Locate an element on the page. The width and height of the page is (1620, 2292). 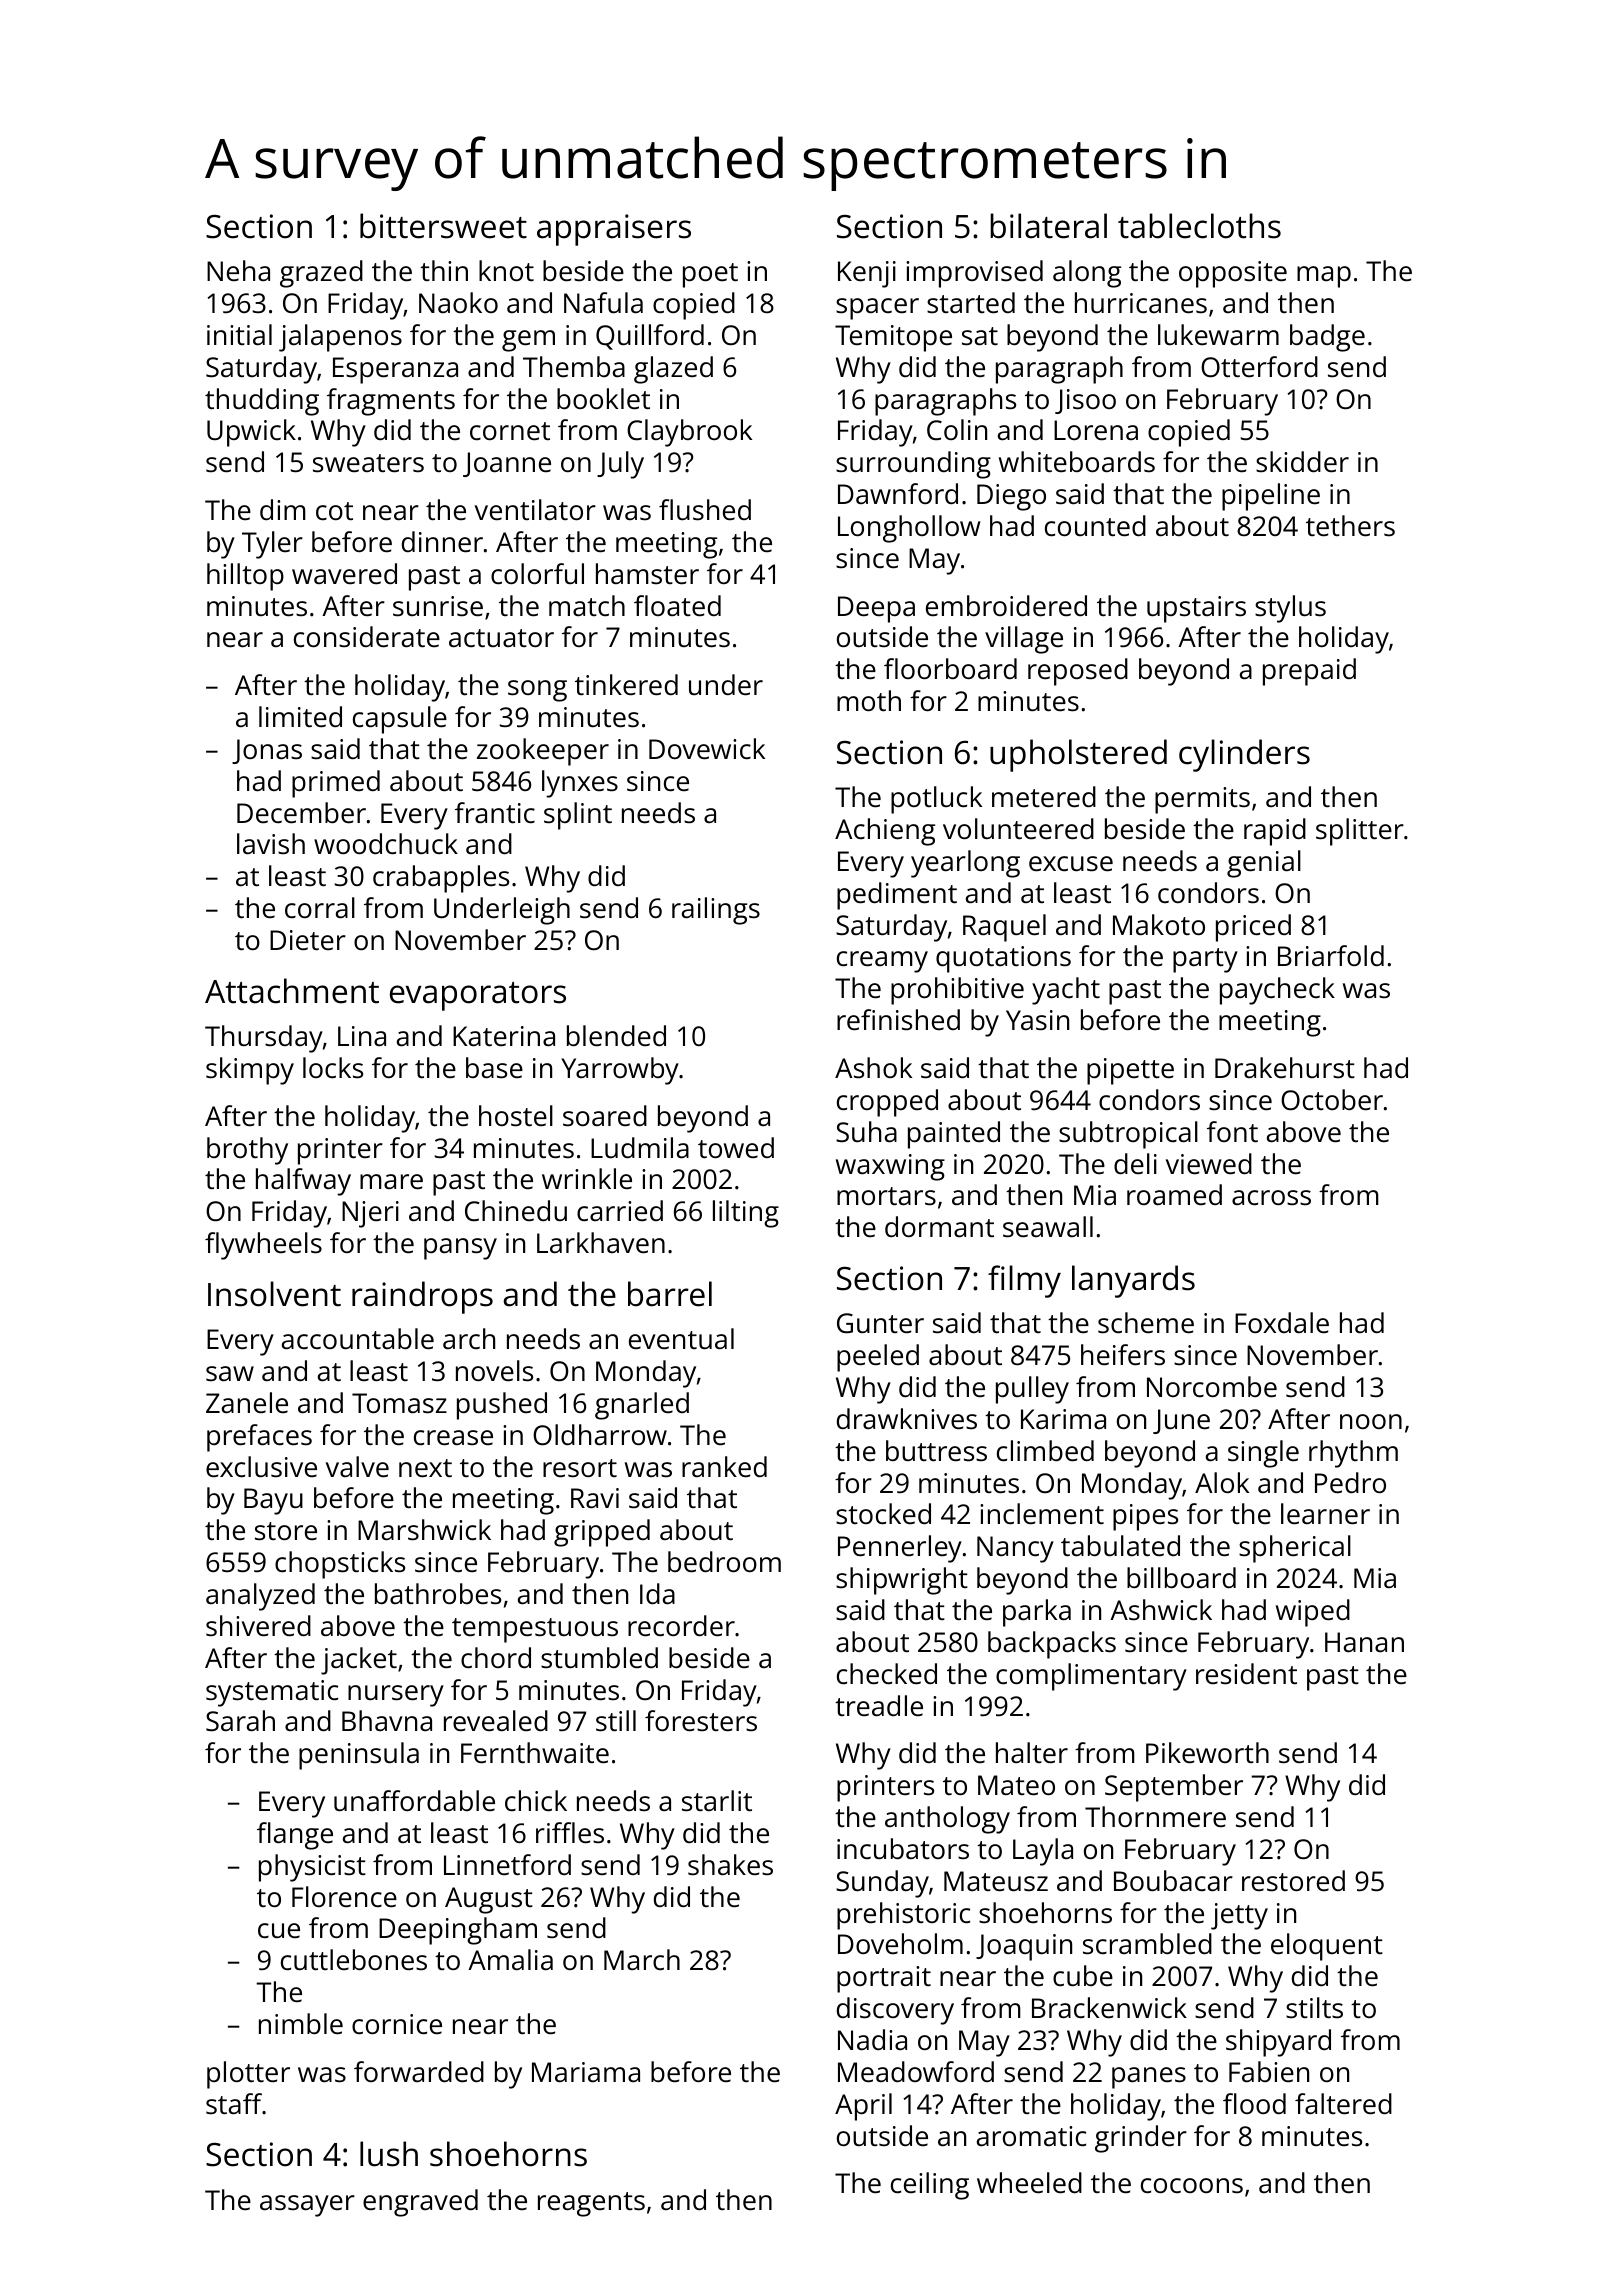
scrambled is located at coordinates (1147, 1944).
